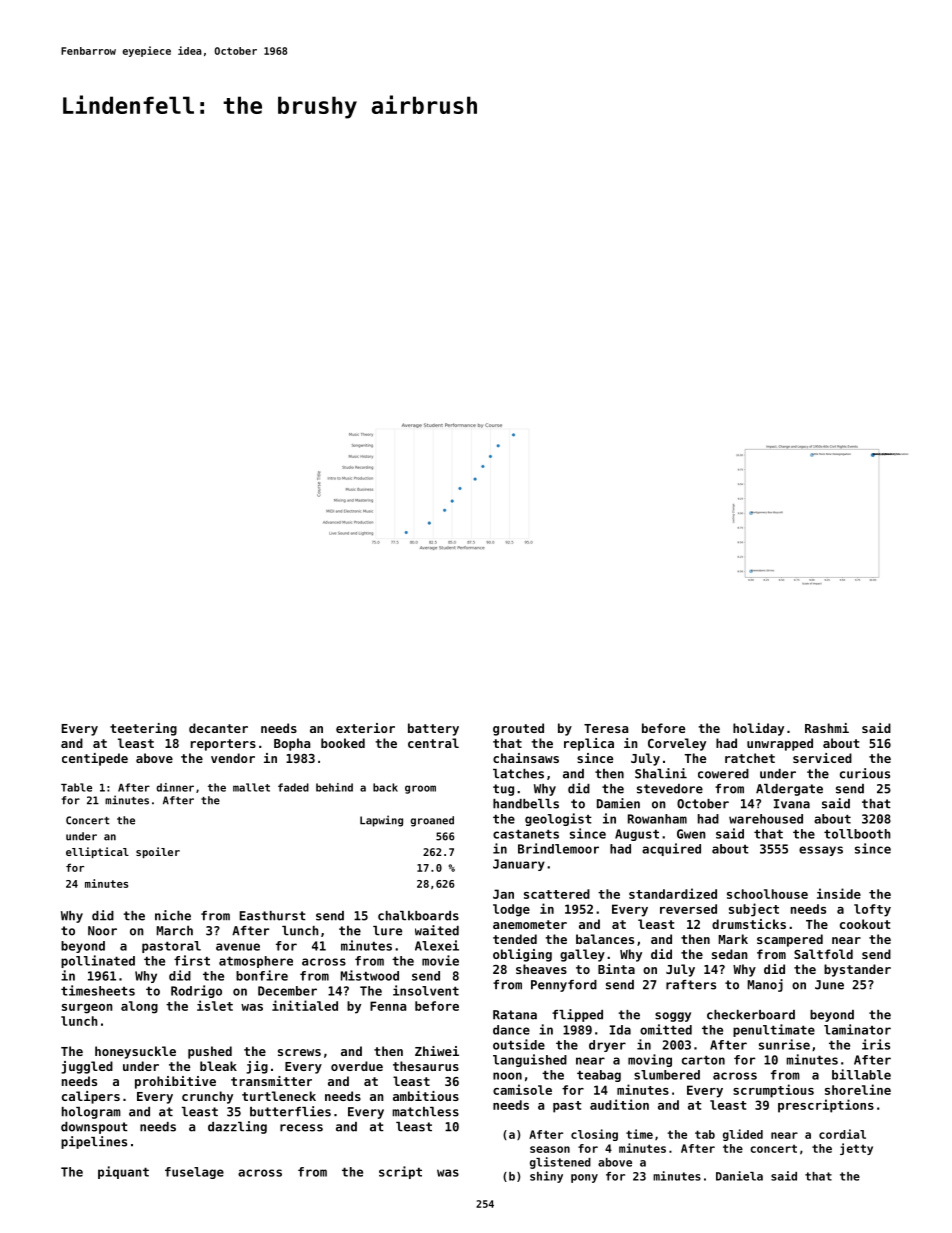 This document has width=952, height=1233. What do you see at coordinates (821, 851) in the document?
I see `essays` at bounding box center [821, 851].
